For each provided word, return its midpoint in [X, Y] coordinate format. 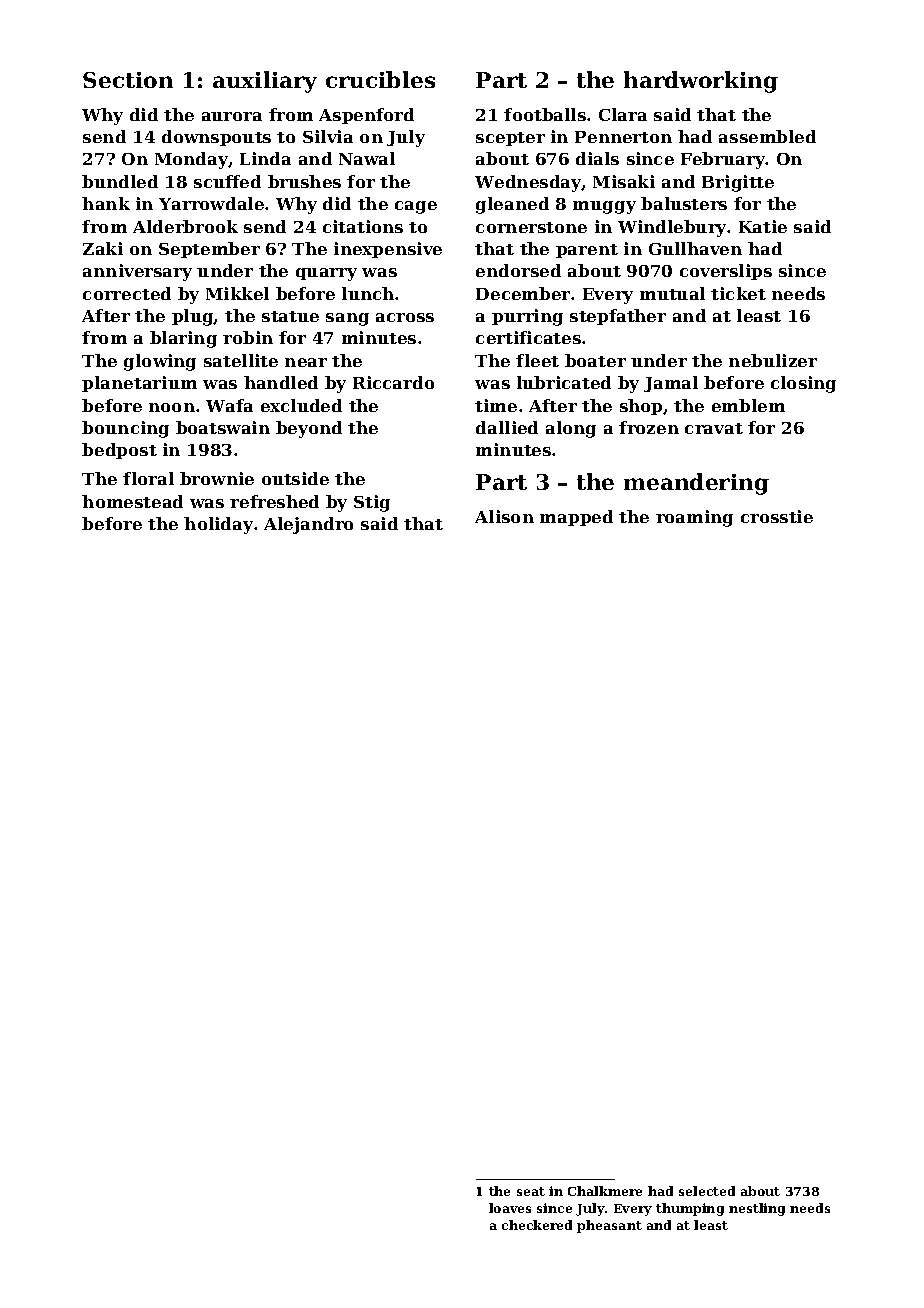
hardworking [701, 82]
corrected [127, 293]
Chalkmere [605, 1191]
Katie [763, 226]
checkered [537, 1225]
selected [707, 1191]
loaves [510, 1208]
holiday [218, 525]
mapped [576, 518]
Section [128, 80]
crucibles [380, 79]
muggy [604, 207]
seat [531, 1191]
